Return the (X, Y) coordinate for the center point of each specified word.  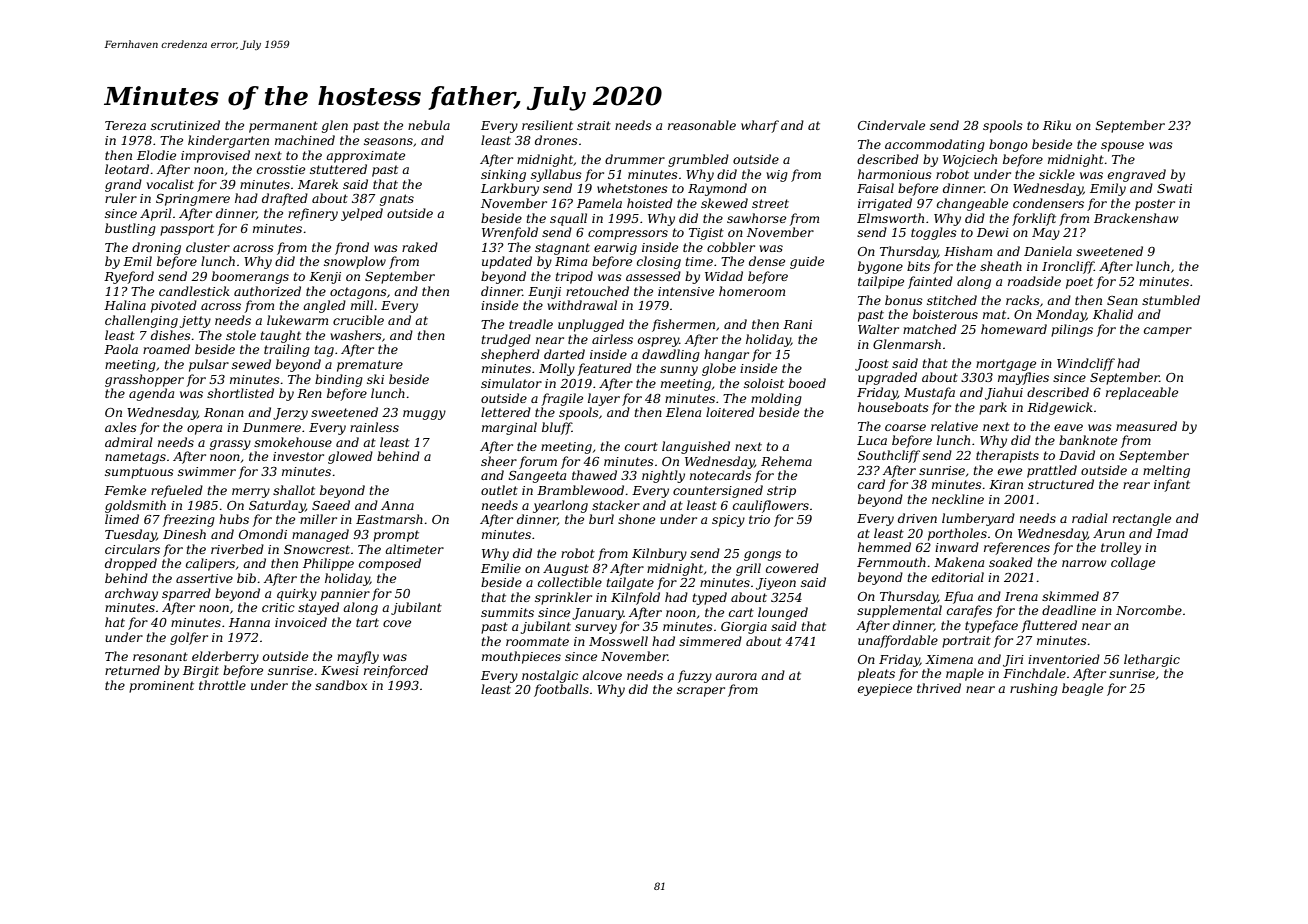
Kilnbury (659, 554)
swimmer (207, 471)
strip (781, 492)
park (993, 408)
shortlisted (240, 393)
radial (1090, 518)
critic (278, 607)
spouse (1122, 147)
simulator (511, 383)
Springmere (193, 200)
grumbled (698, 160)
